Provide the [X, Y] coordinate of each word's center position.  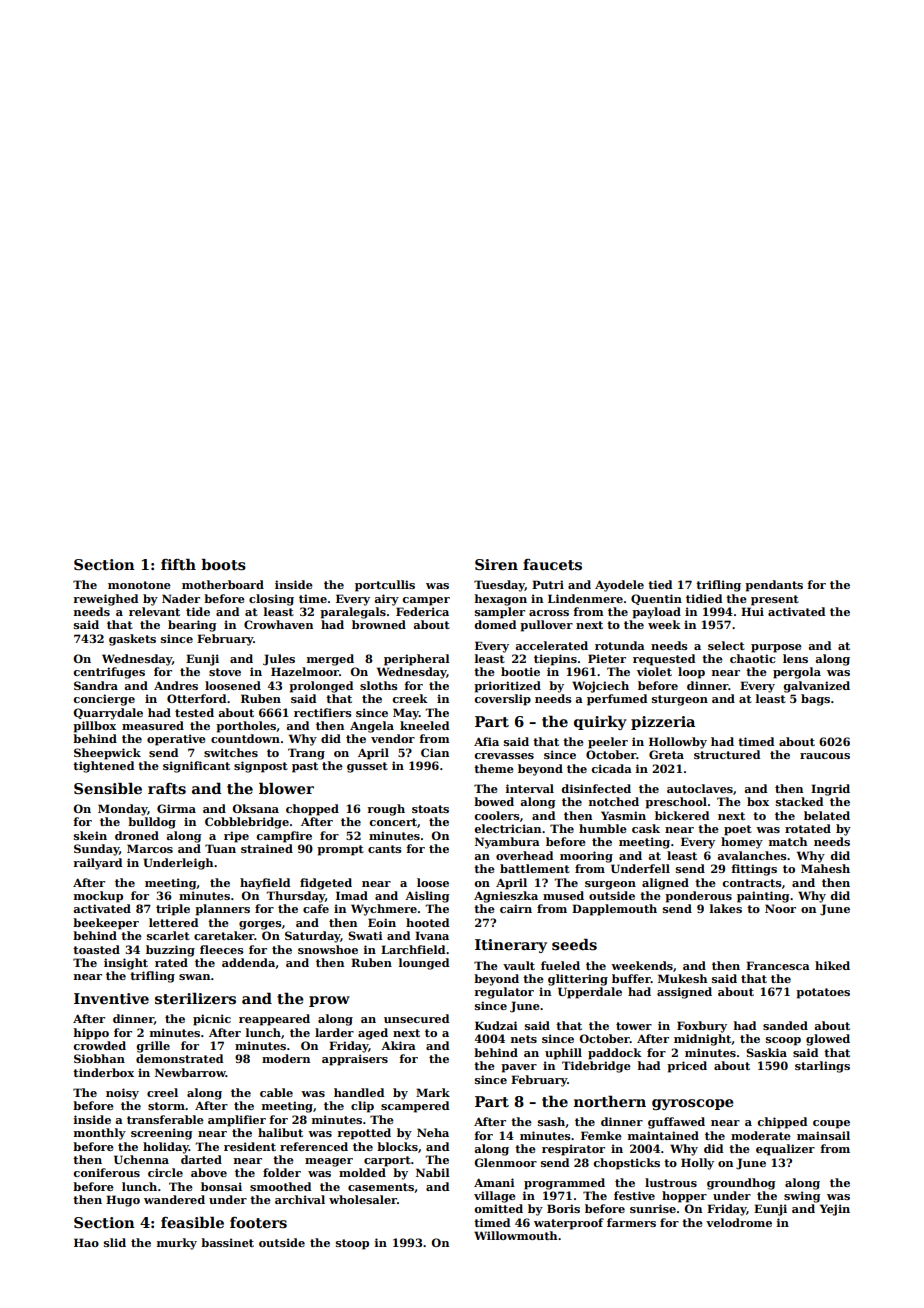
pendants [774, 586]
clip [362, 1107]
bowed [494, 801]
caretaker [224, 935]
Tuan [220, 848]
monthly [100, 1134]
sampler [500, 613]
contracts [752, 883]
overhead [524, 855]
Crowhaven [278, 624]
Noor [780, 908]
